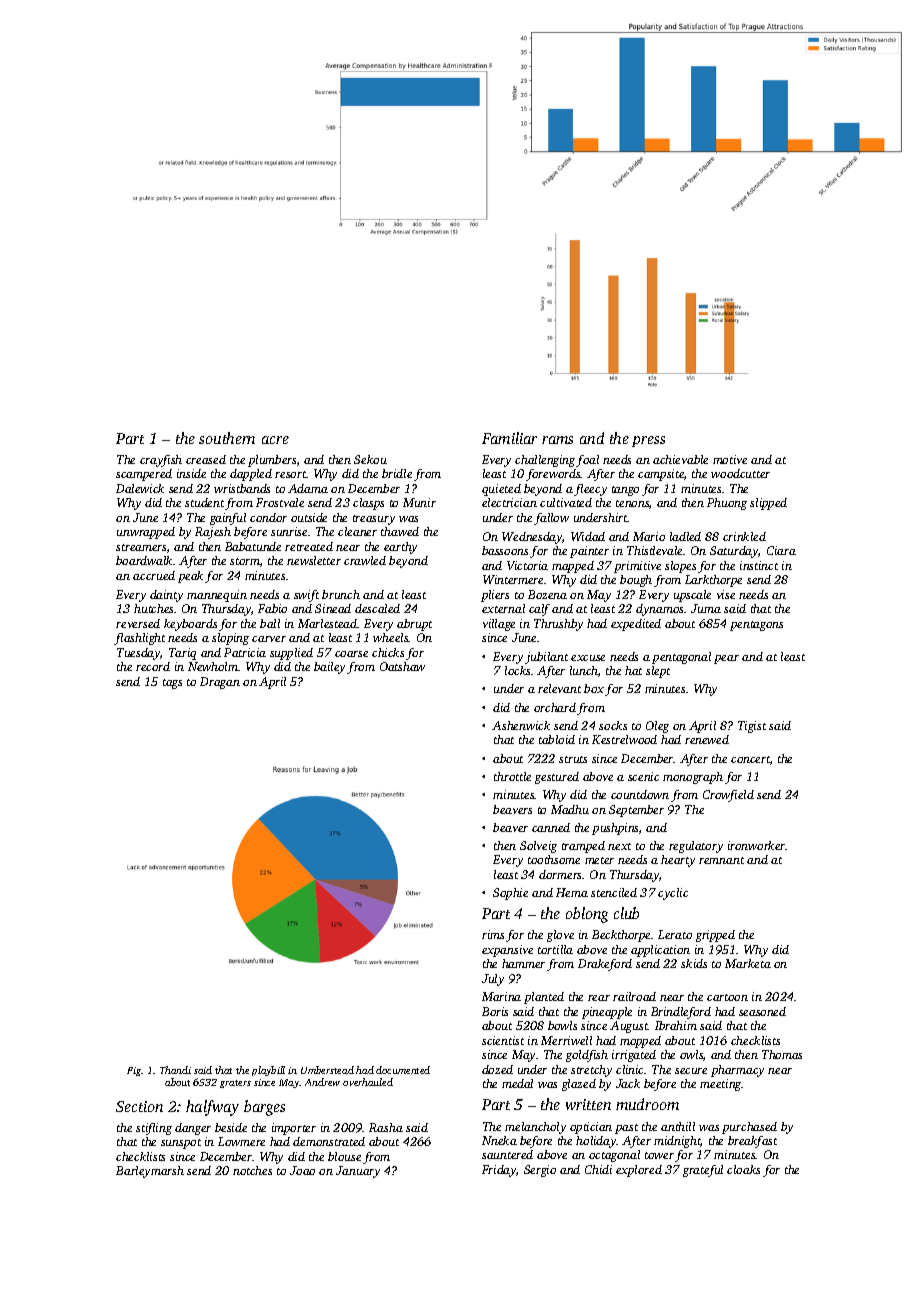  I want to click on Sergio, so click(540, 1171).
